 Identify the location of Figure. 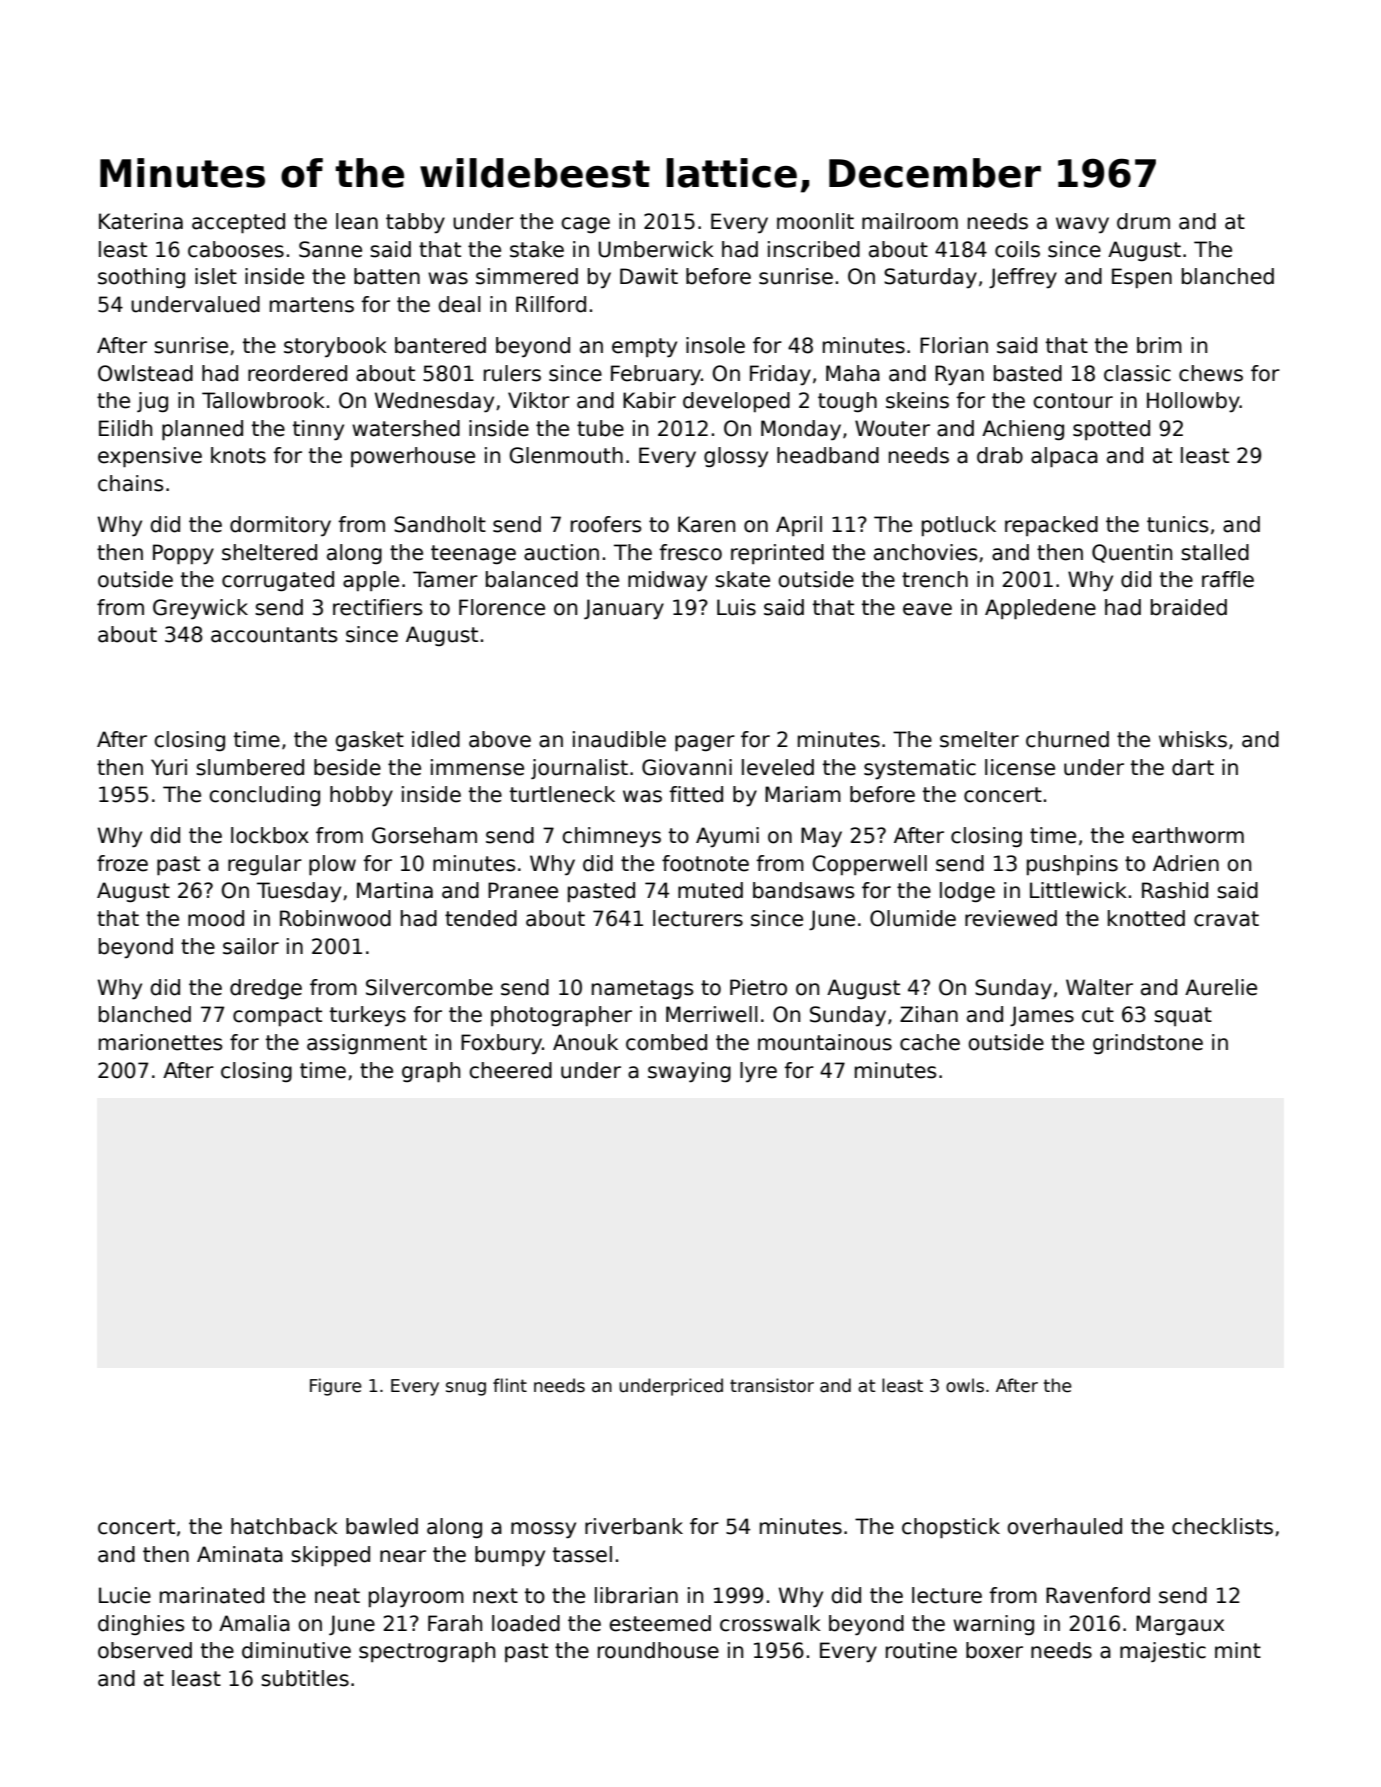
(336, 1387).
